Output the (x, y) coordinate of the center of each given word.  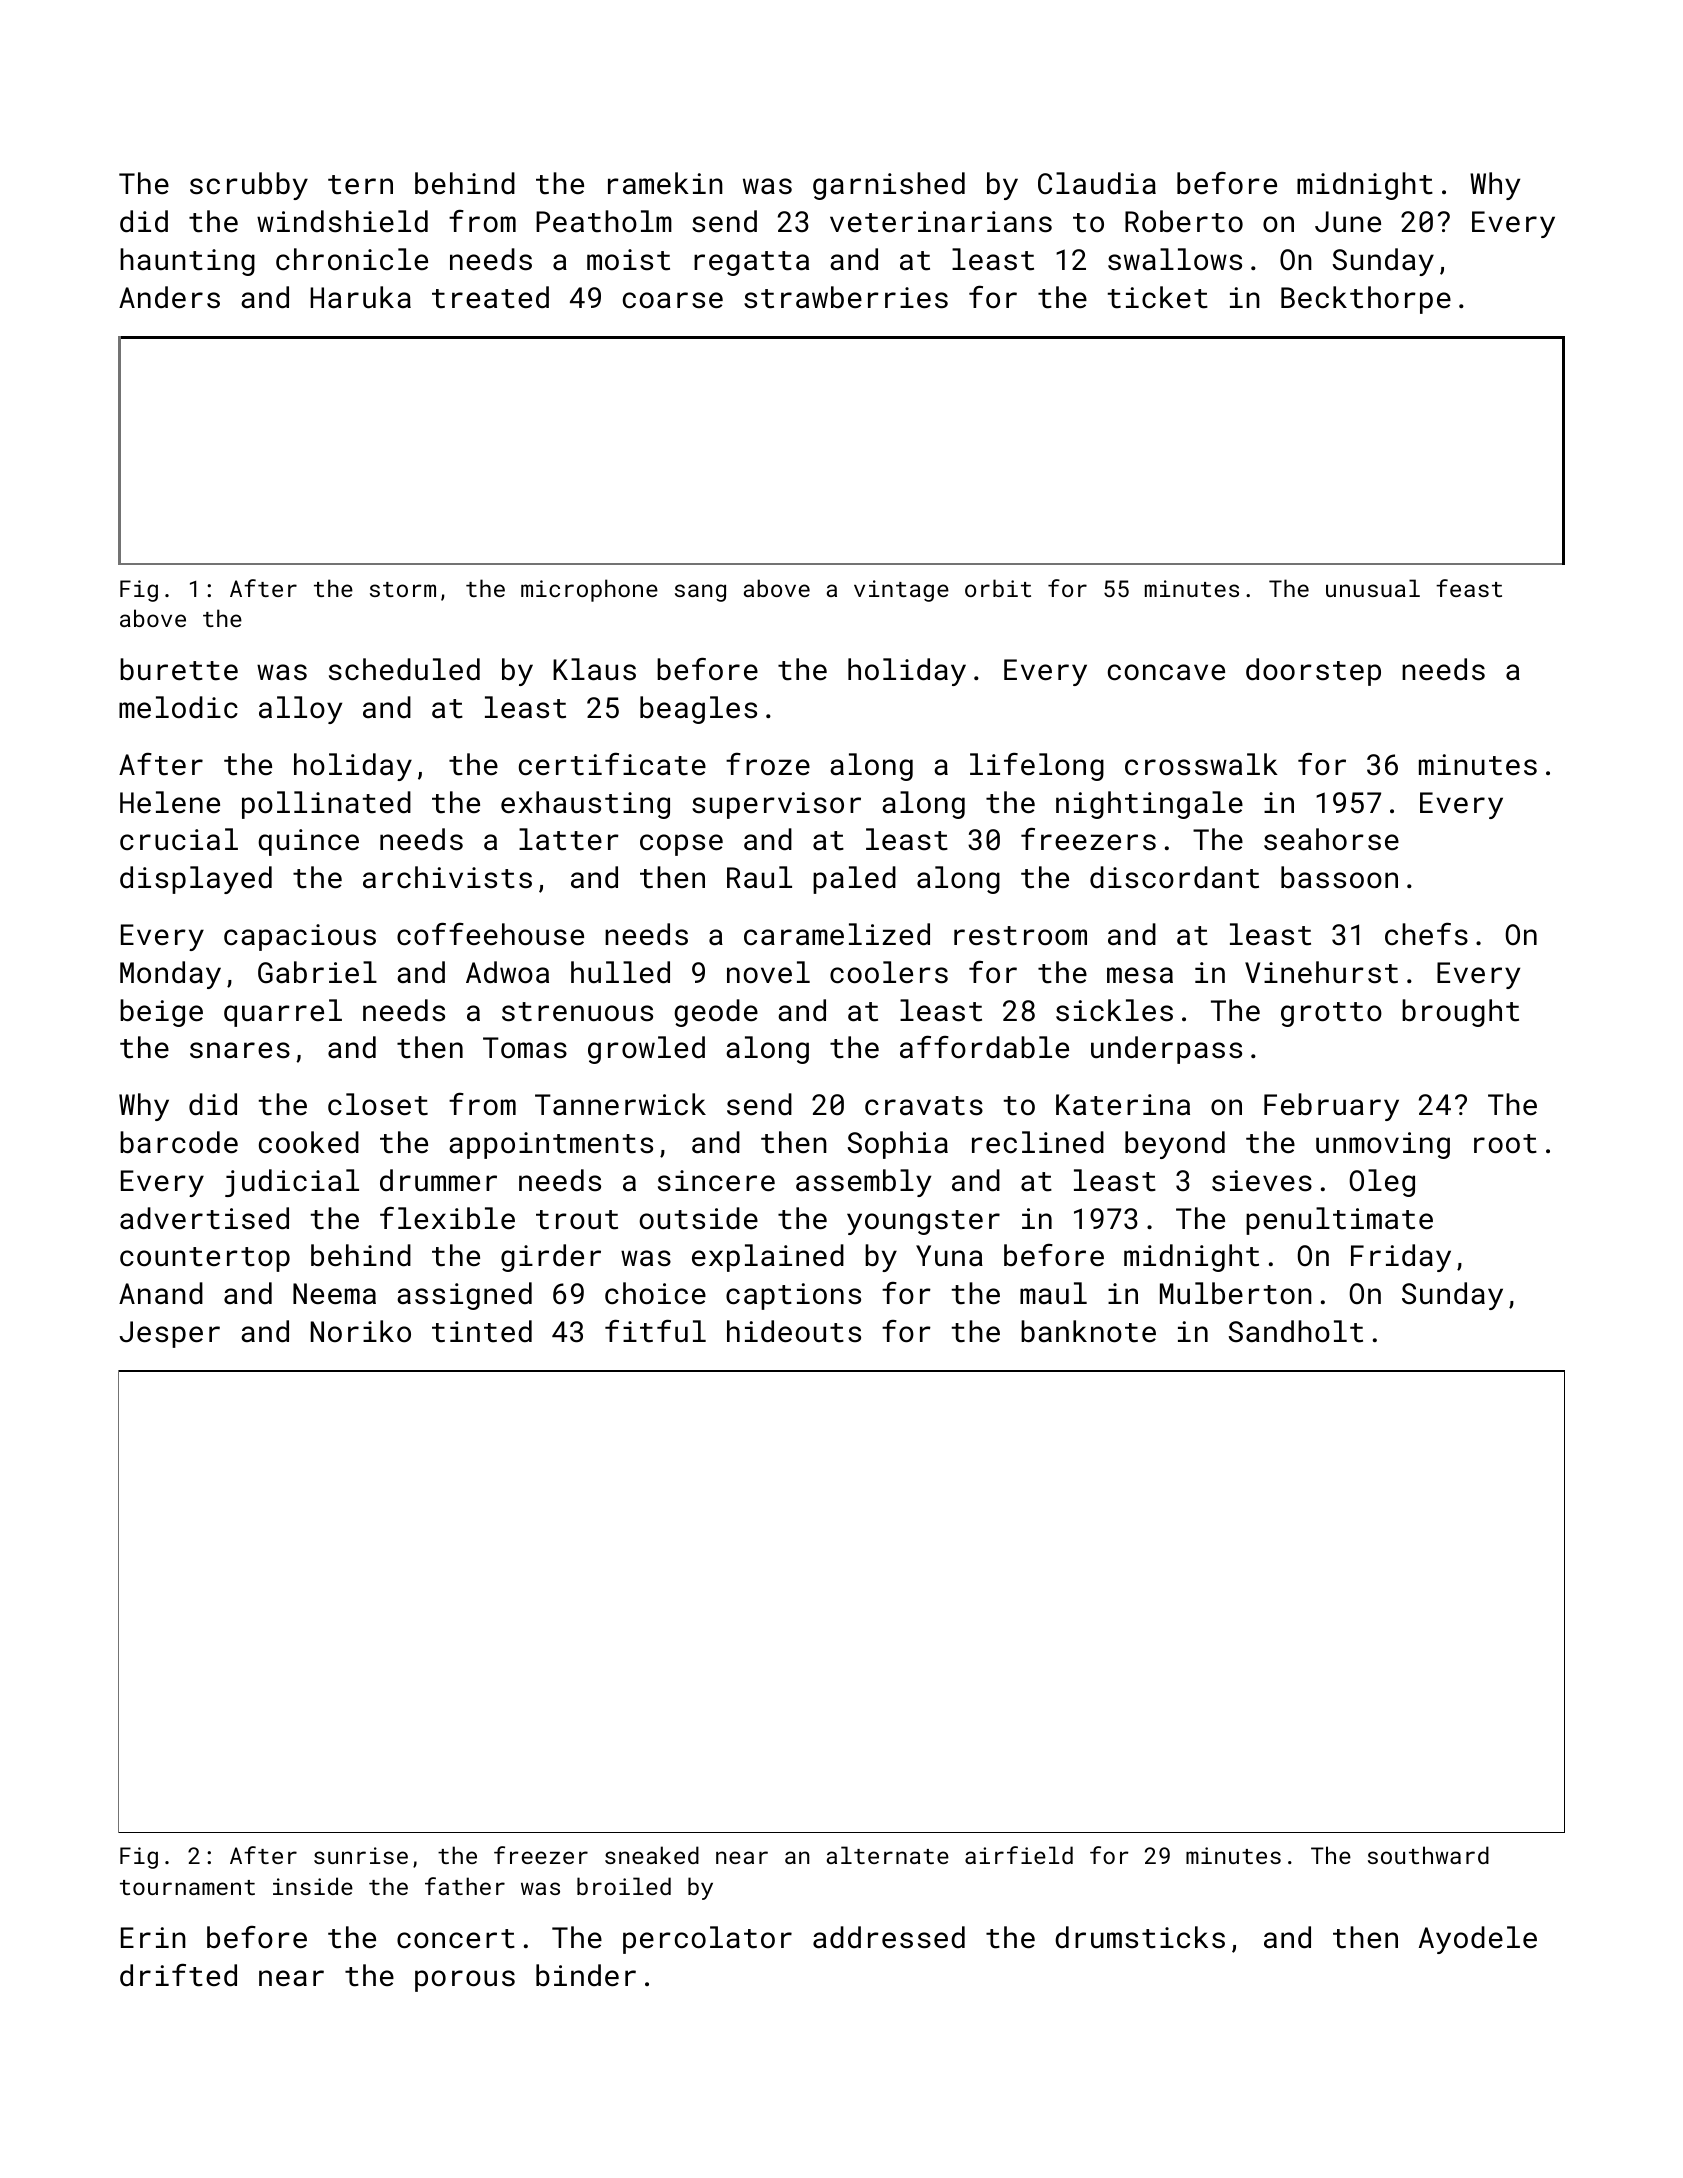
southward (1428, 1855)
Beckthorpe (1366, 300)
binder (586, 1975)
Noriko (361, 1331)
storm (403, 589)
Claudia (1097, 183)
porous (465, 1981)
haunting (187, 262)
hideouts (794, 1331)
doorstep (1313, 672)
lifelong (1037, 767)
